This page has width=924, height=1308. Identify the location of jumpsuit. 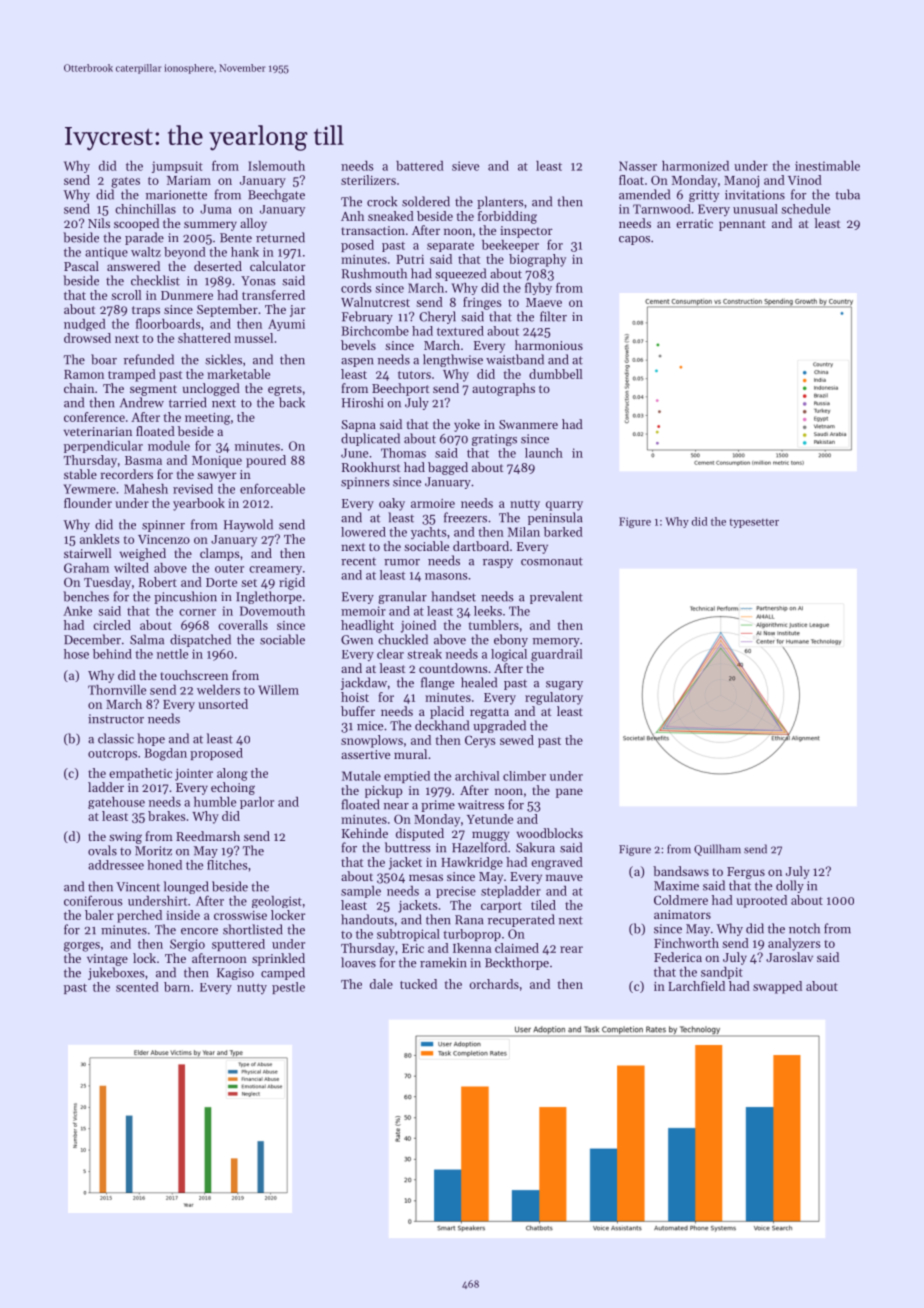
(177, 167).
